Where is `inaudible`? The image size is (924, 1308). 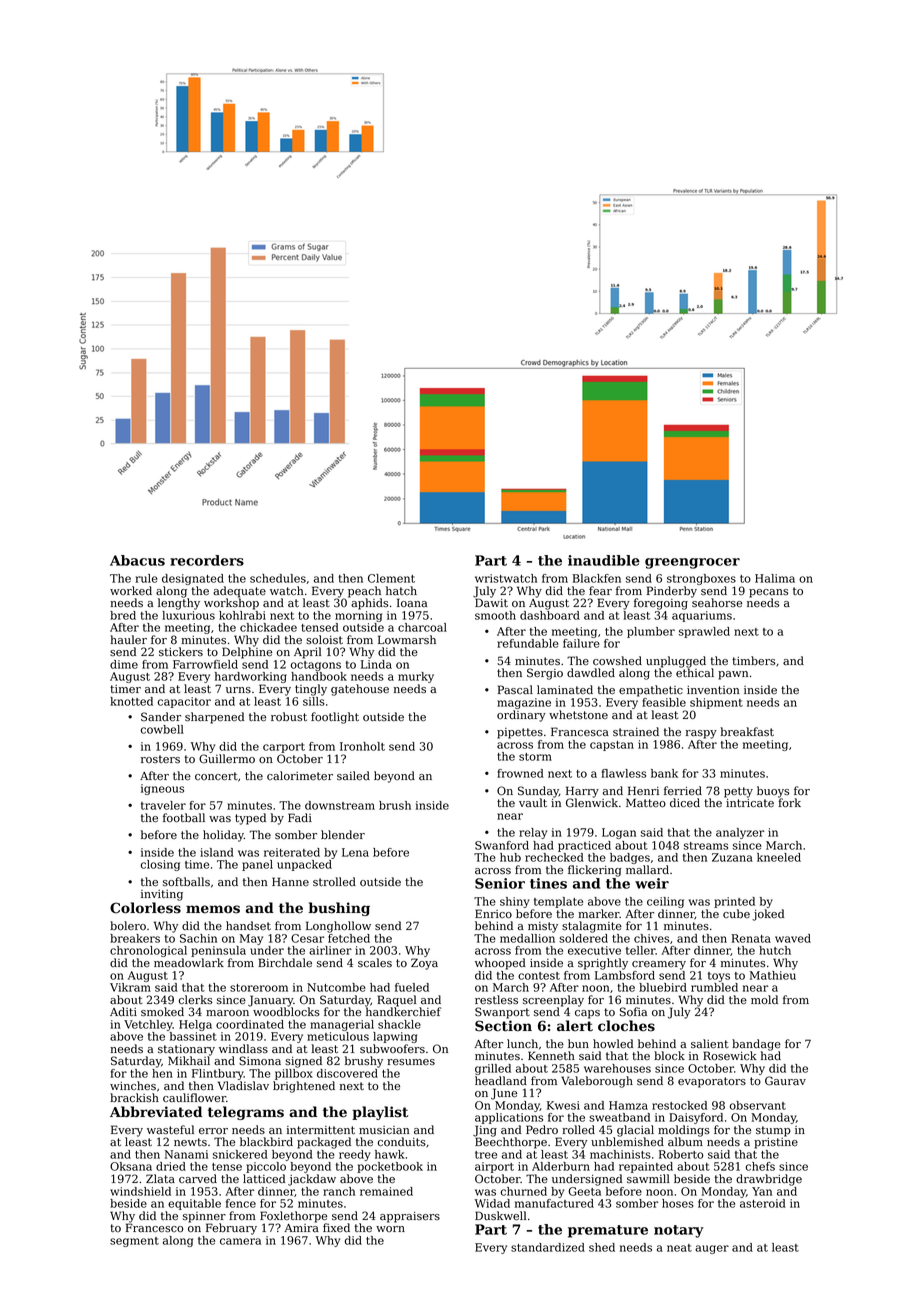 inaudible is located at coordinates (604, 560).
